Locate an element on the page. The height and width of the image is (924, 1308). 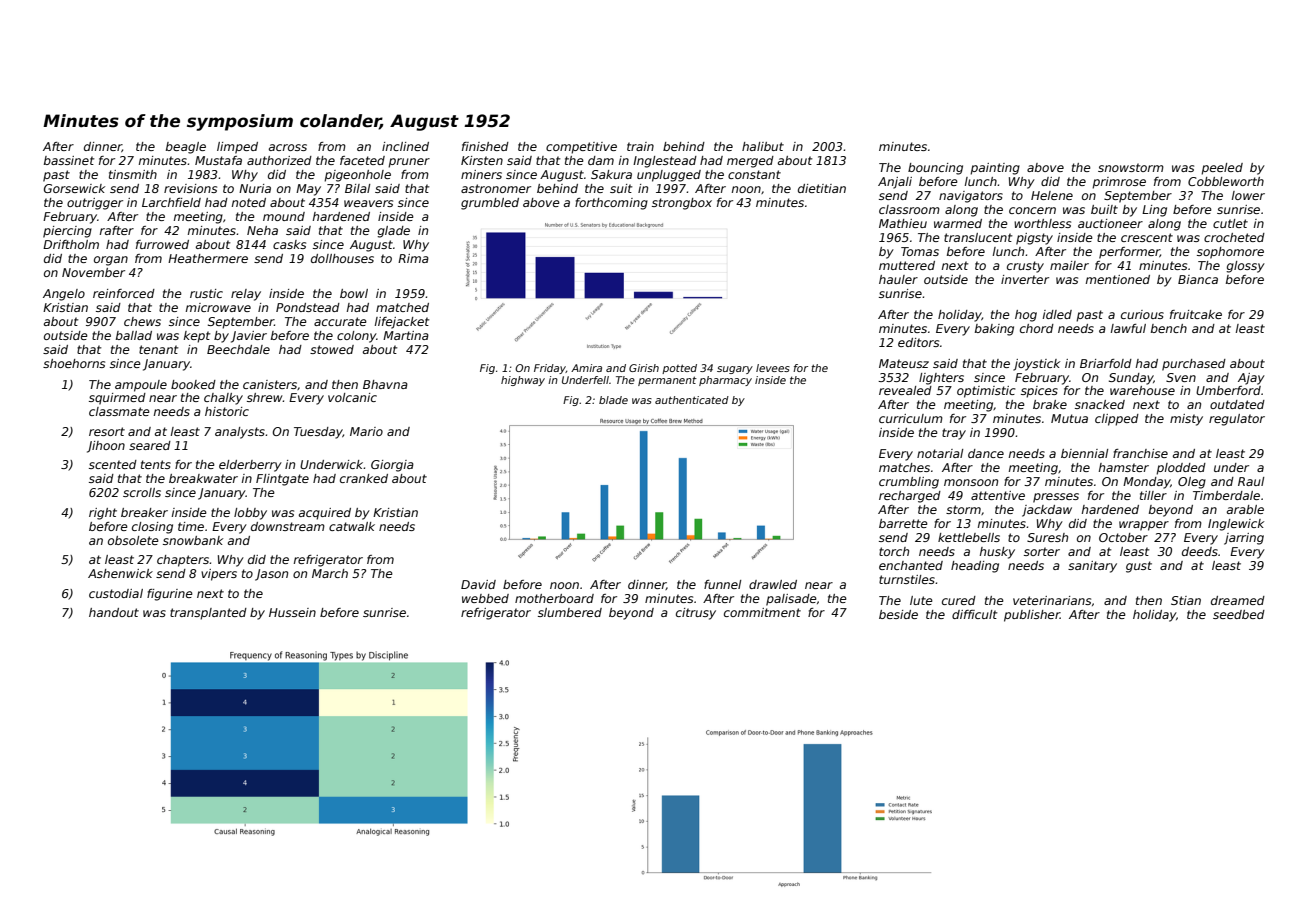
handout is located at coordinates (114, 612).
